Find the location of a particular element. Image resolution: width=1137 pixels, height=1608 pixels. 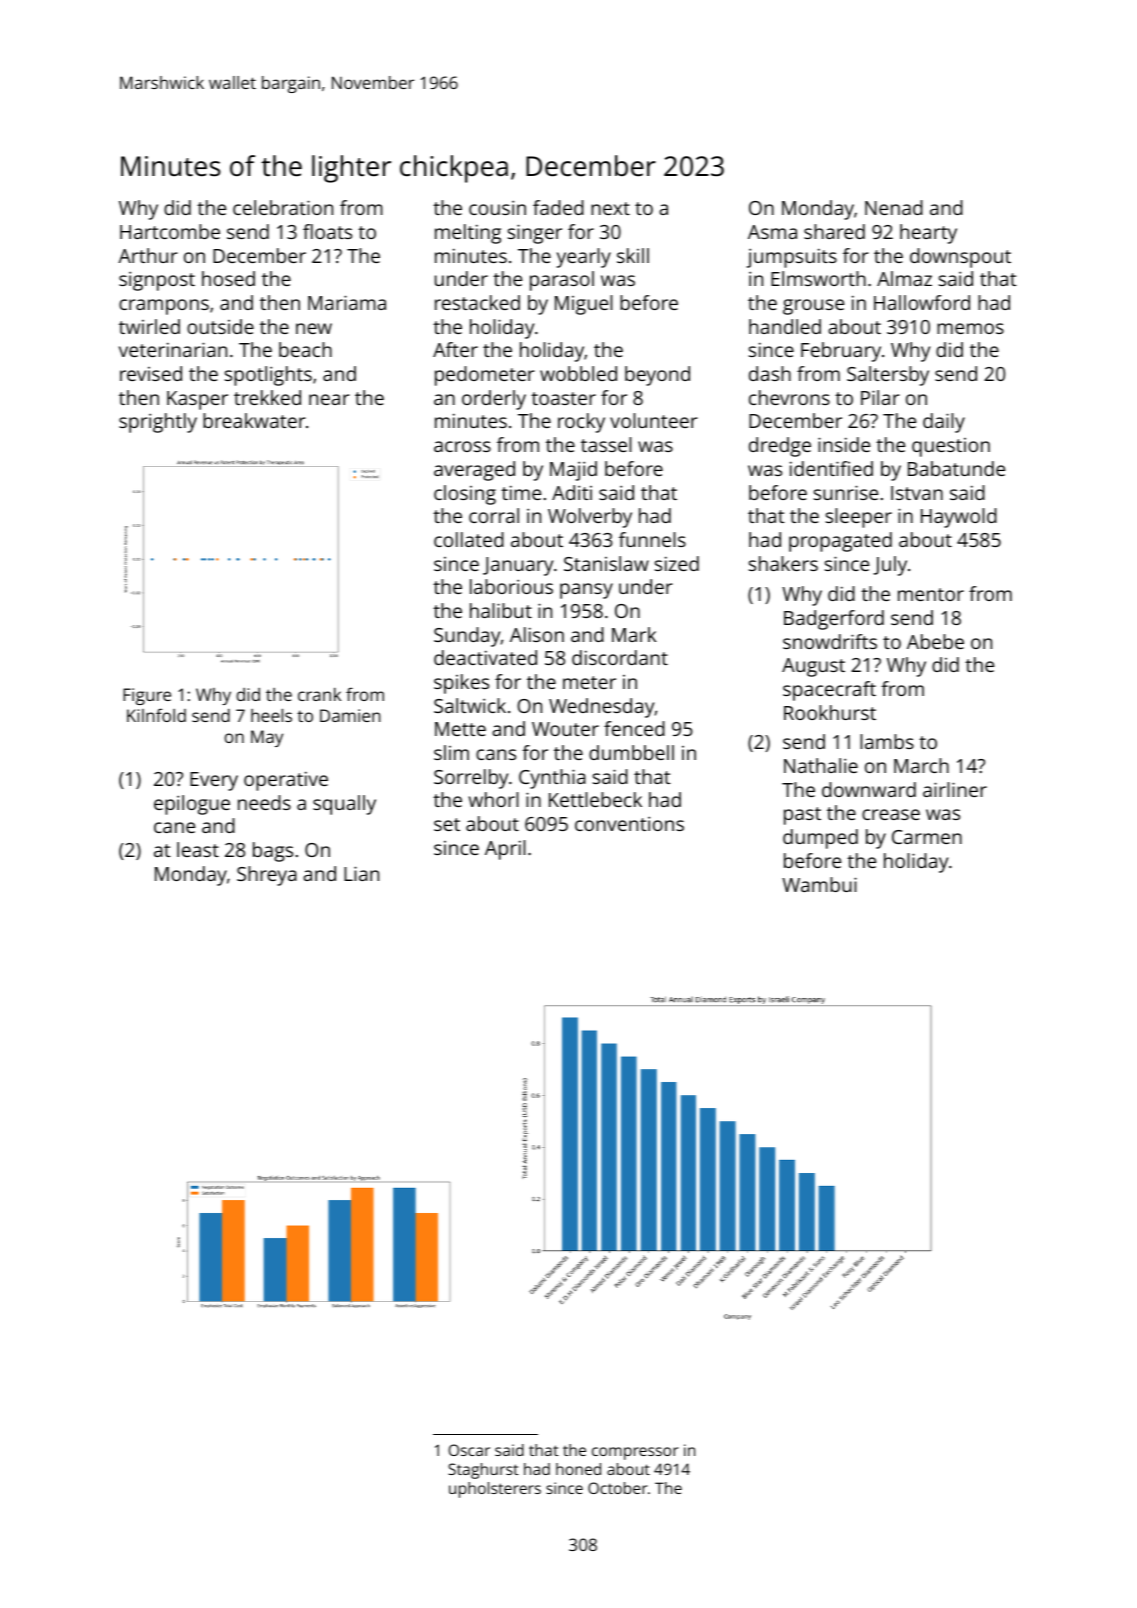

hearty is located at coordinates (928, 234).
